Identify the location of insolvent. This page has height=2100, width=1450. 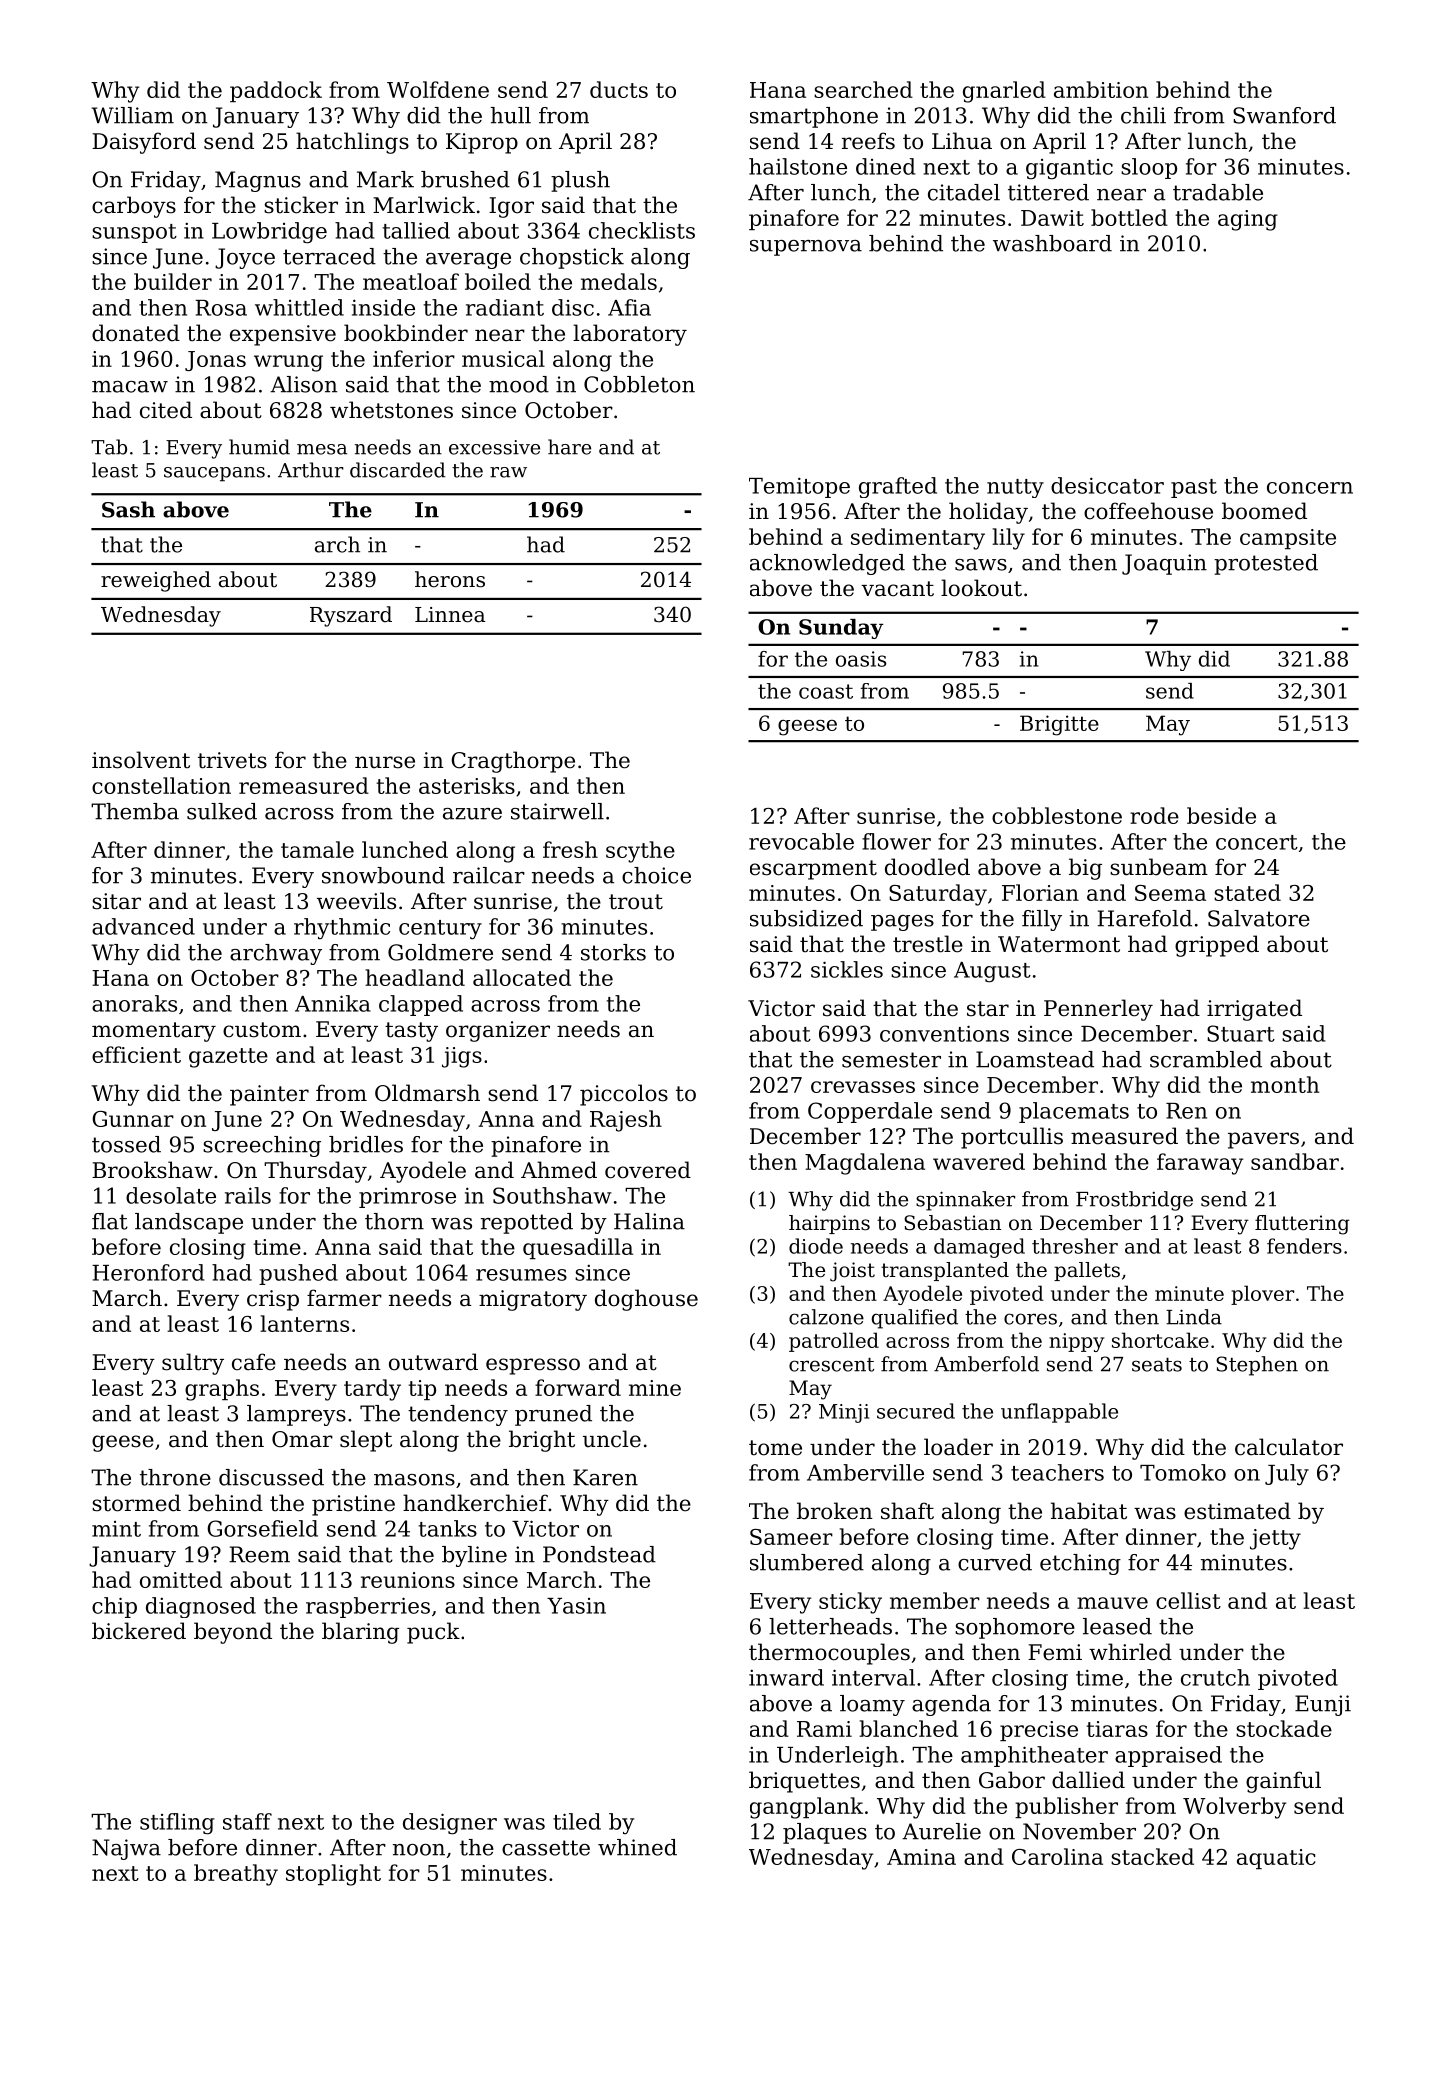
(141, 760).
